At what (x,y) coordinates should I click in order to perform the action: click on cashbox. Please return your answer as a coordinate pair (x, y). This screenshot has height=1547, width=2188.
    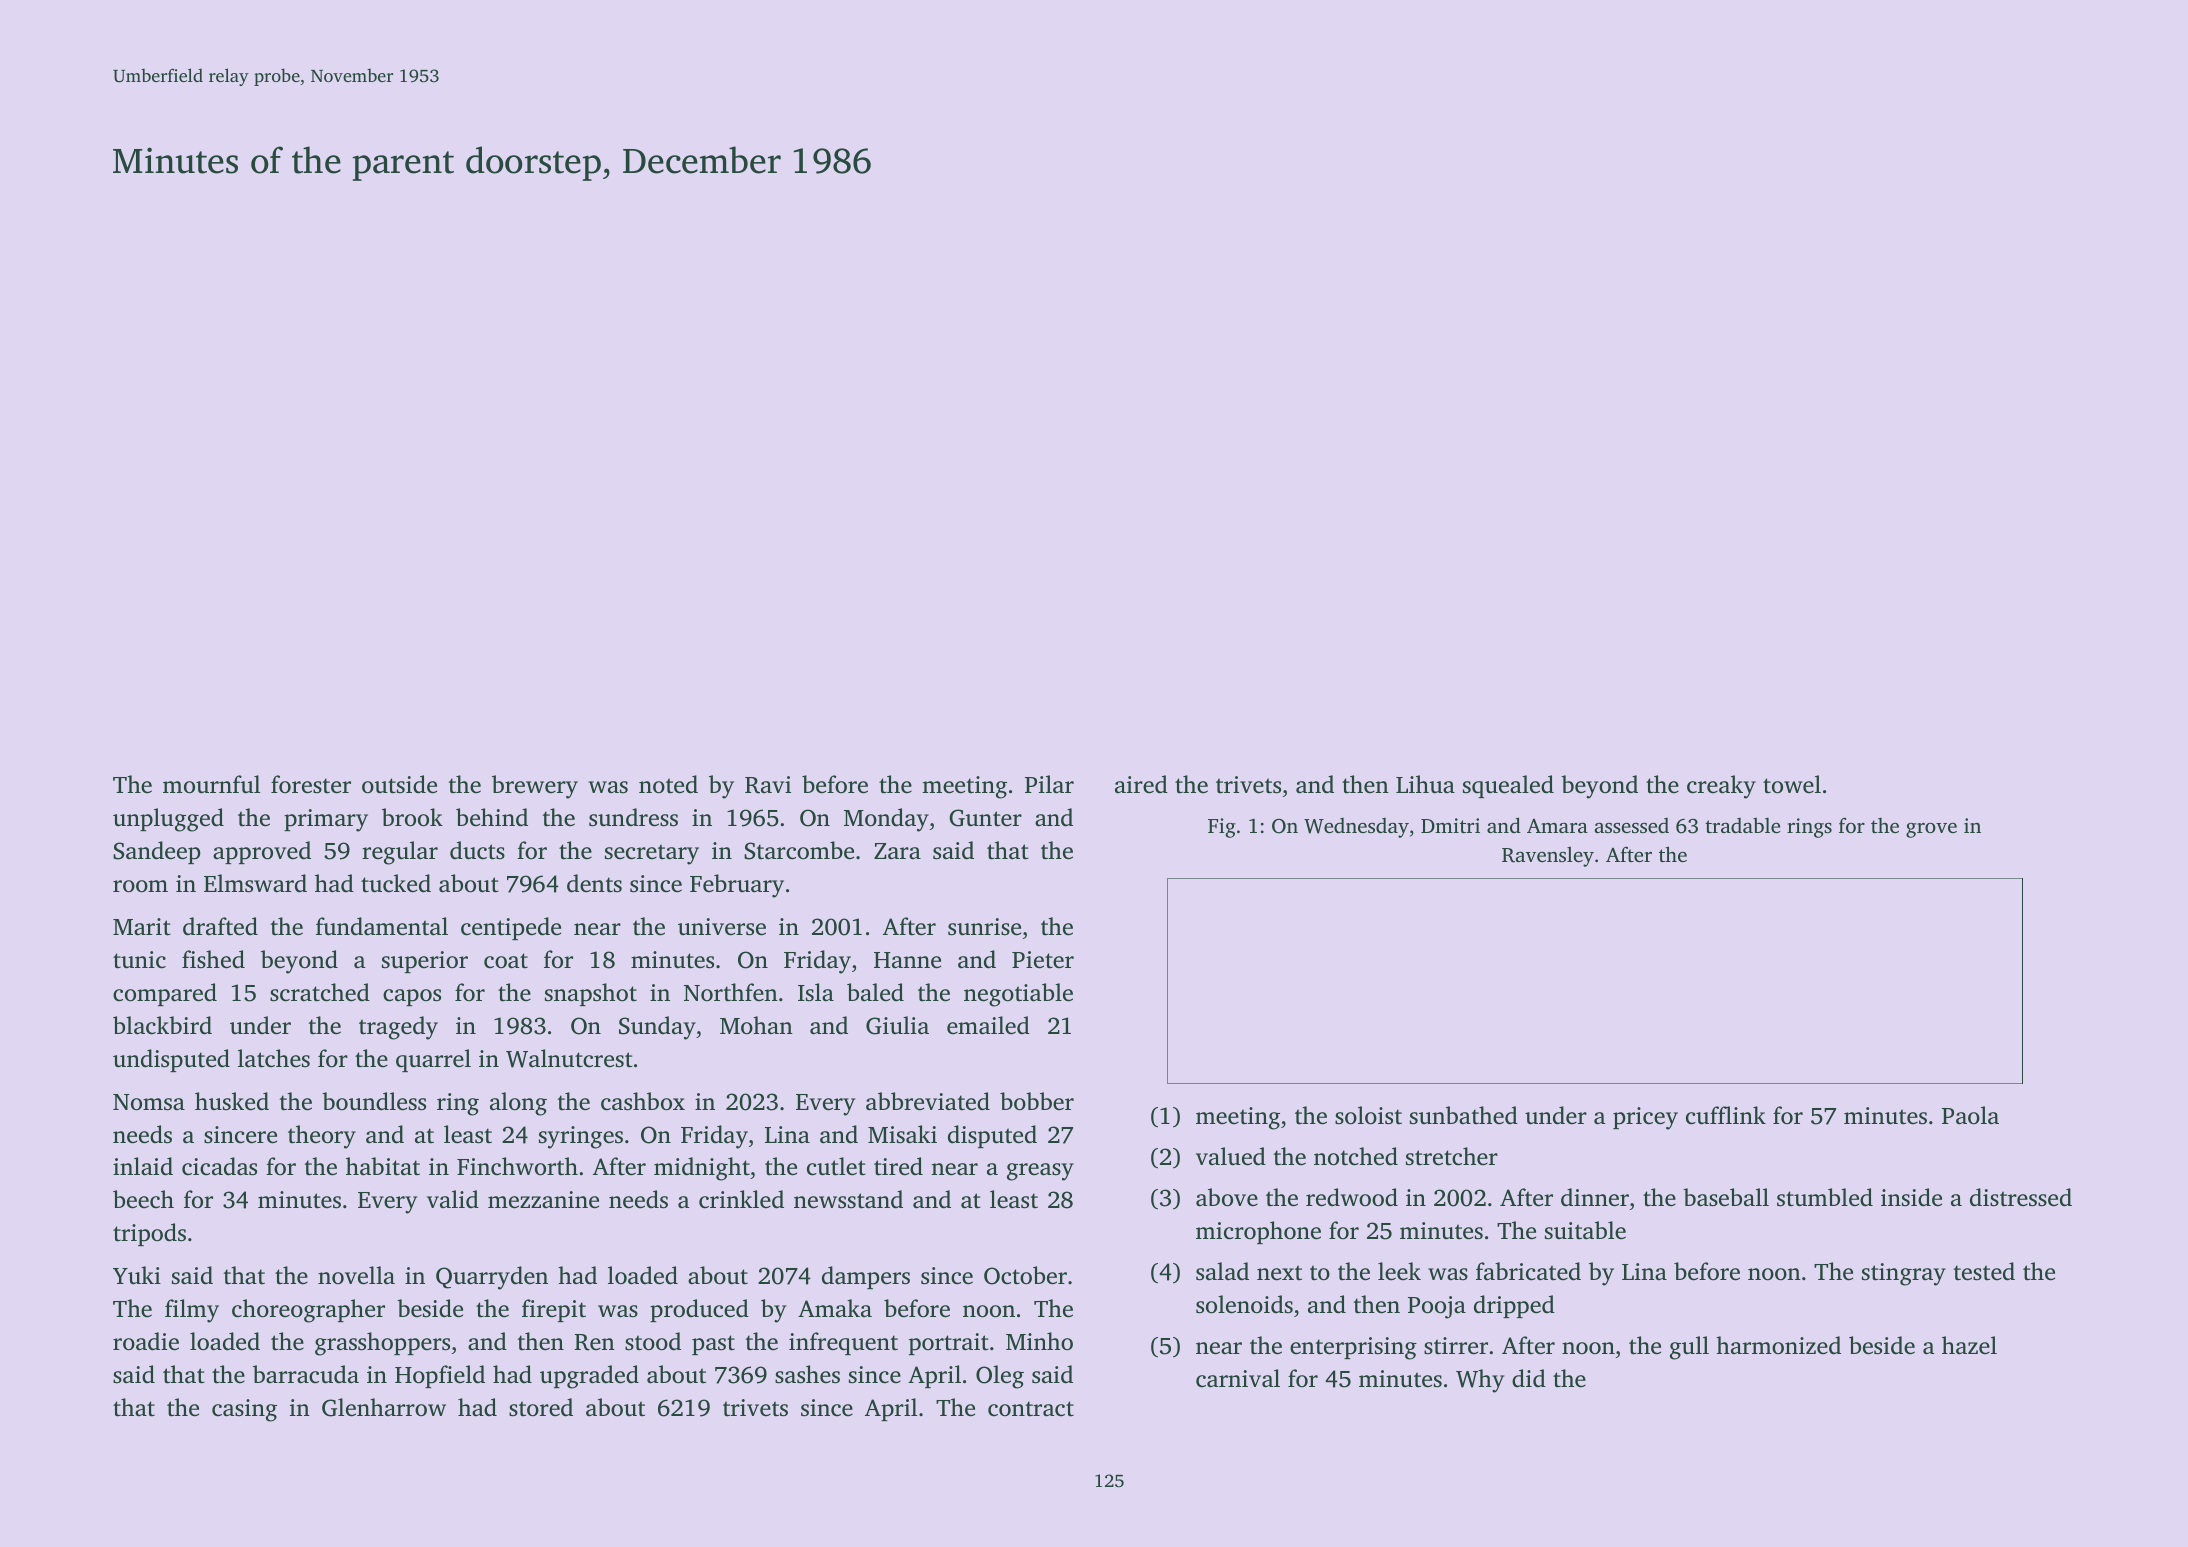
    Looking at the image, I should click on (643, 1101).
